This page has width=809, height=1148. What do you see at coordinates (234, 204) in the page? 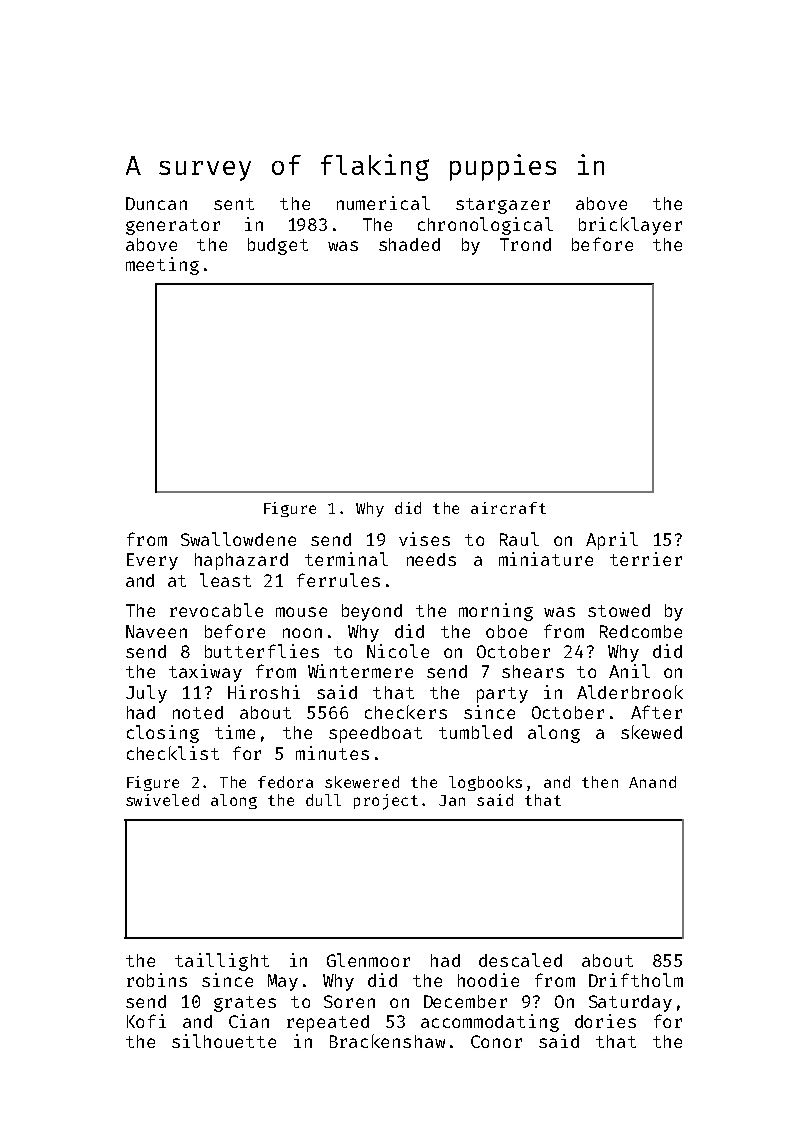
I see `sent` at bounding box center [234, 204].
